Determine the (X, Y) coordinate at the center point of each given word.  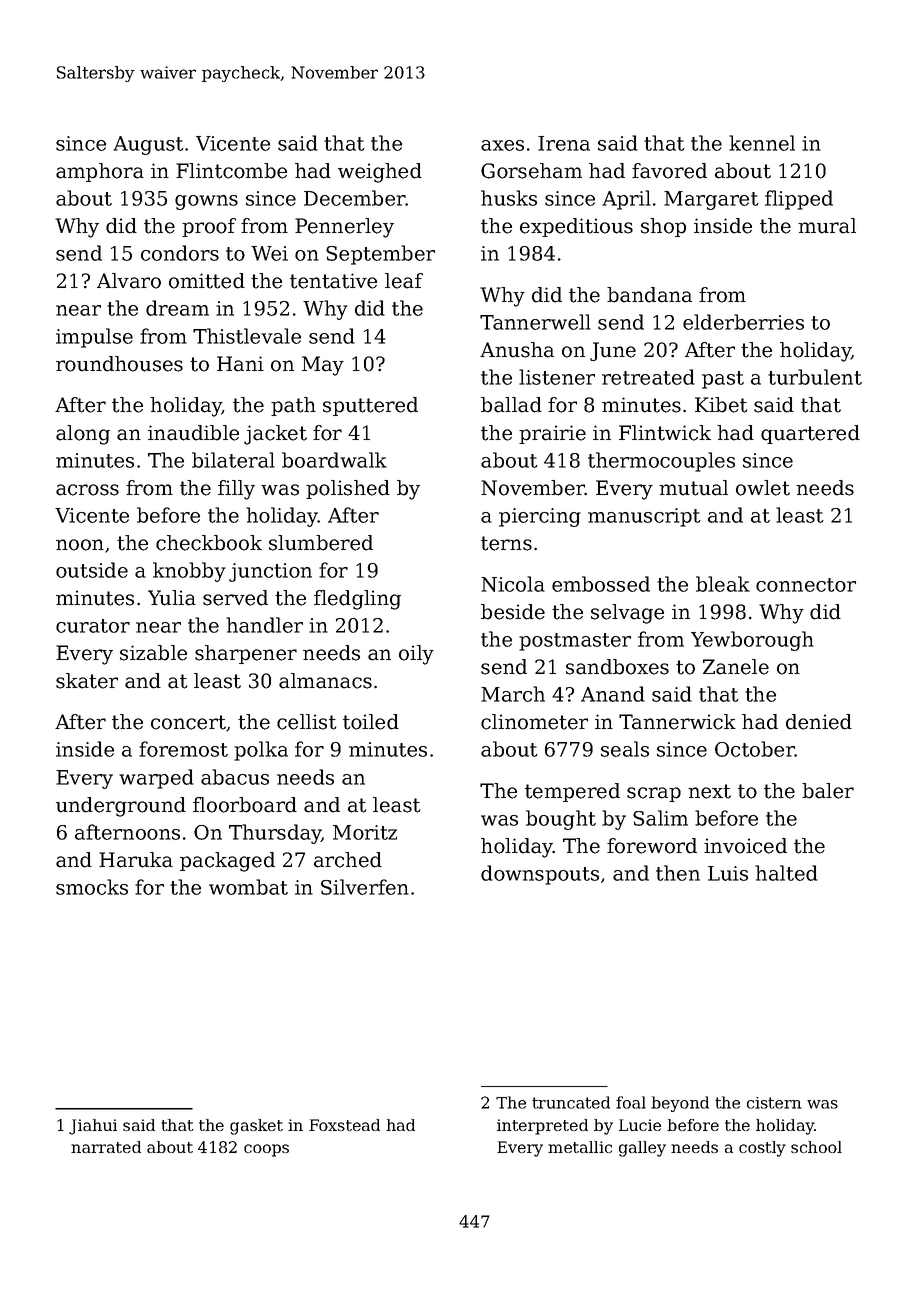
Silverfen (365, 887)
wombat (248, 887)
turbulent (815, 377)
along (83, 435)
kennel (762, 143)
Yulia (172, 598)
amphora (100, 172)
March (513, 694)
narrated (106, 1147)
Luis (728, 873)
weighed (380, 173)
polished (348, 489)
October (755, 749)
